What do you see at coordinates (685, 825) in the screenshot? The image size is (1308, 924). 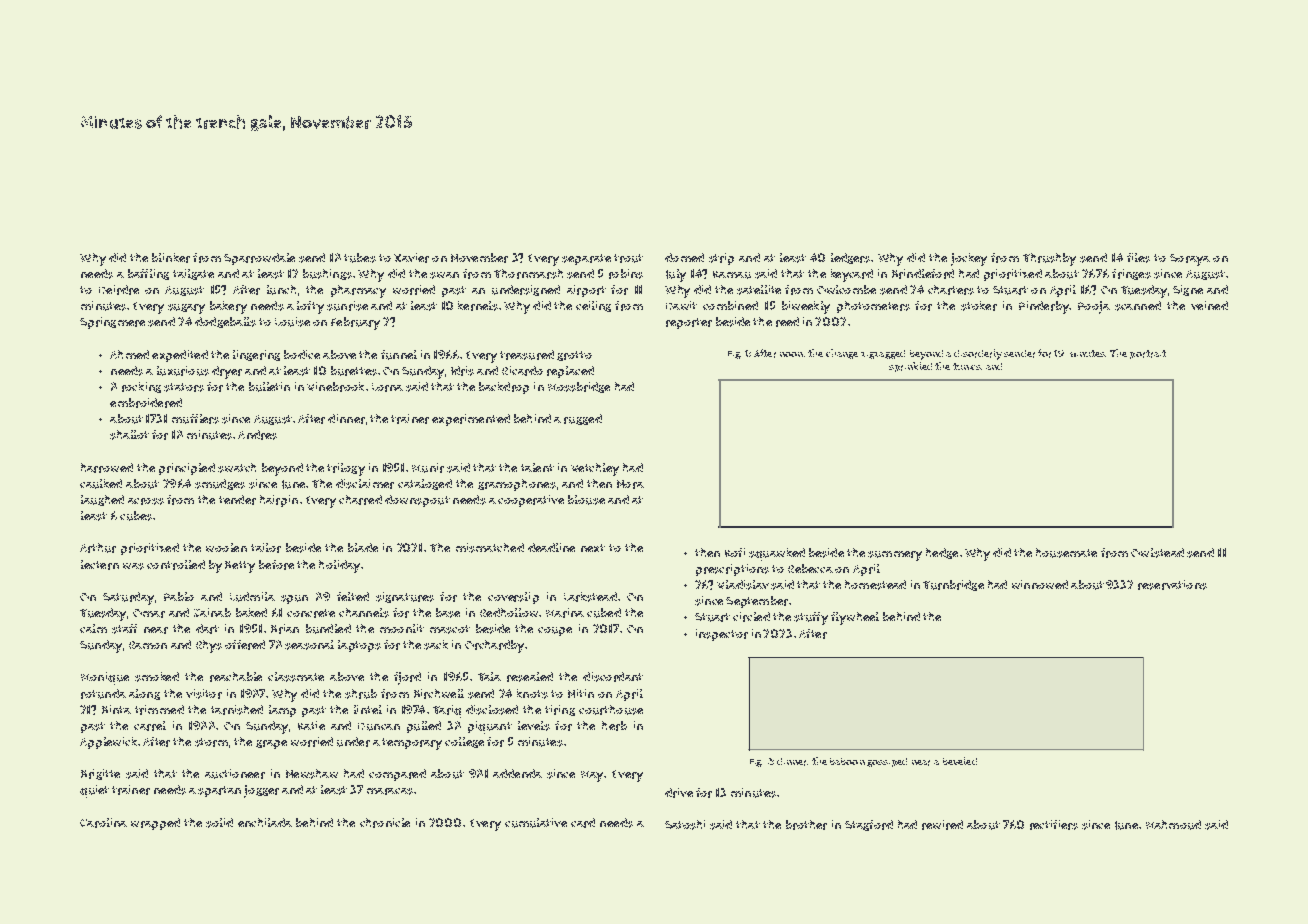 I see `Satoshi` at bounding box center [685, 825].
